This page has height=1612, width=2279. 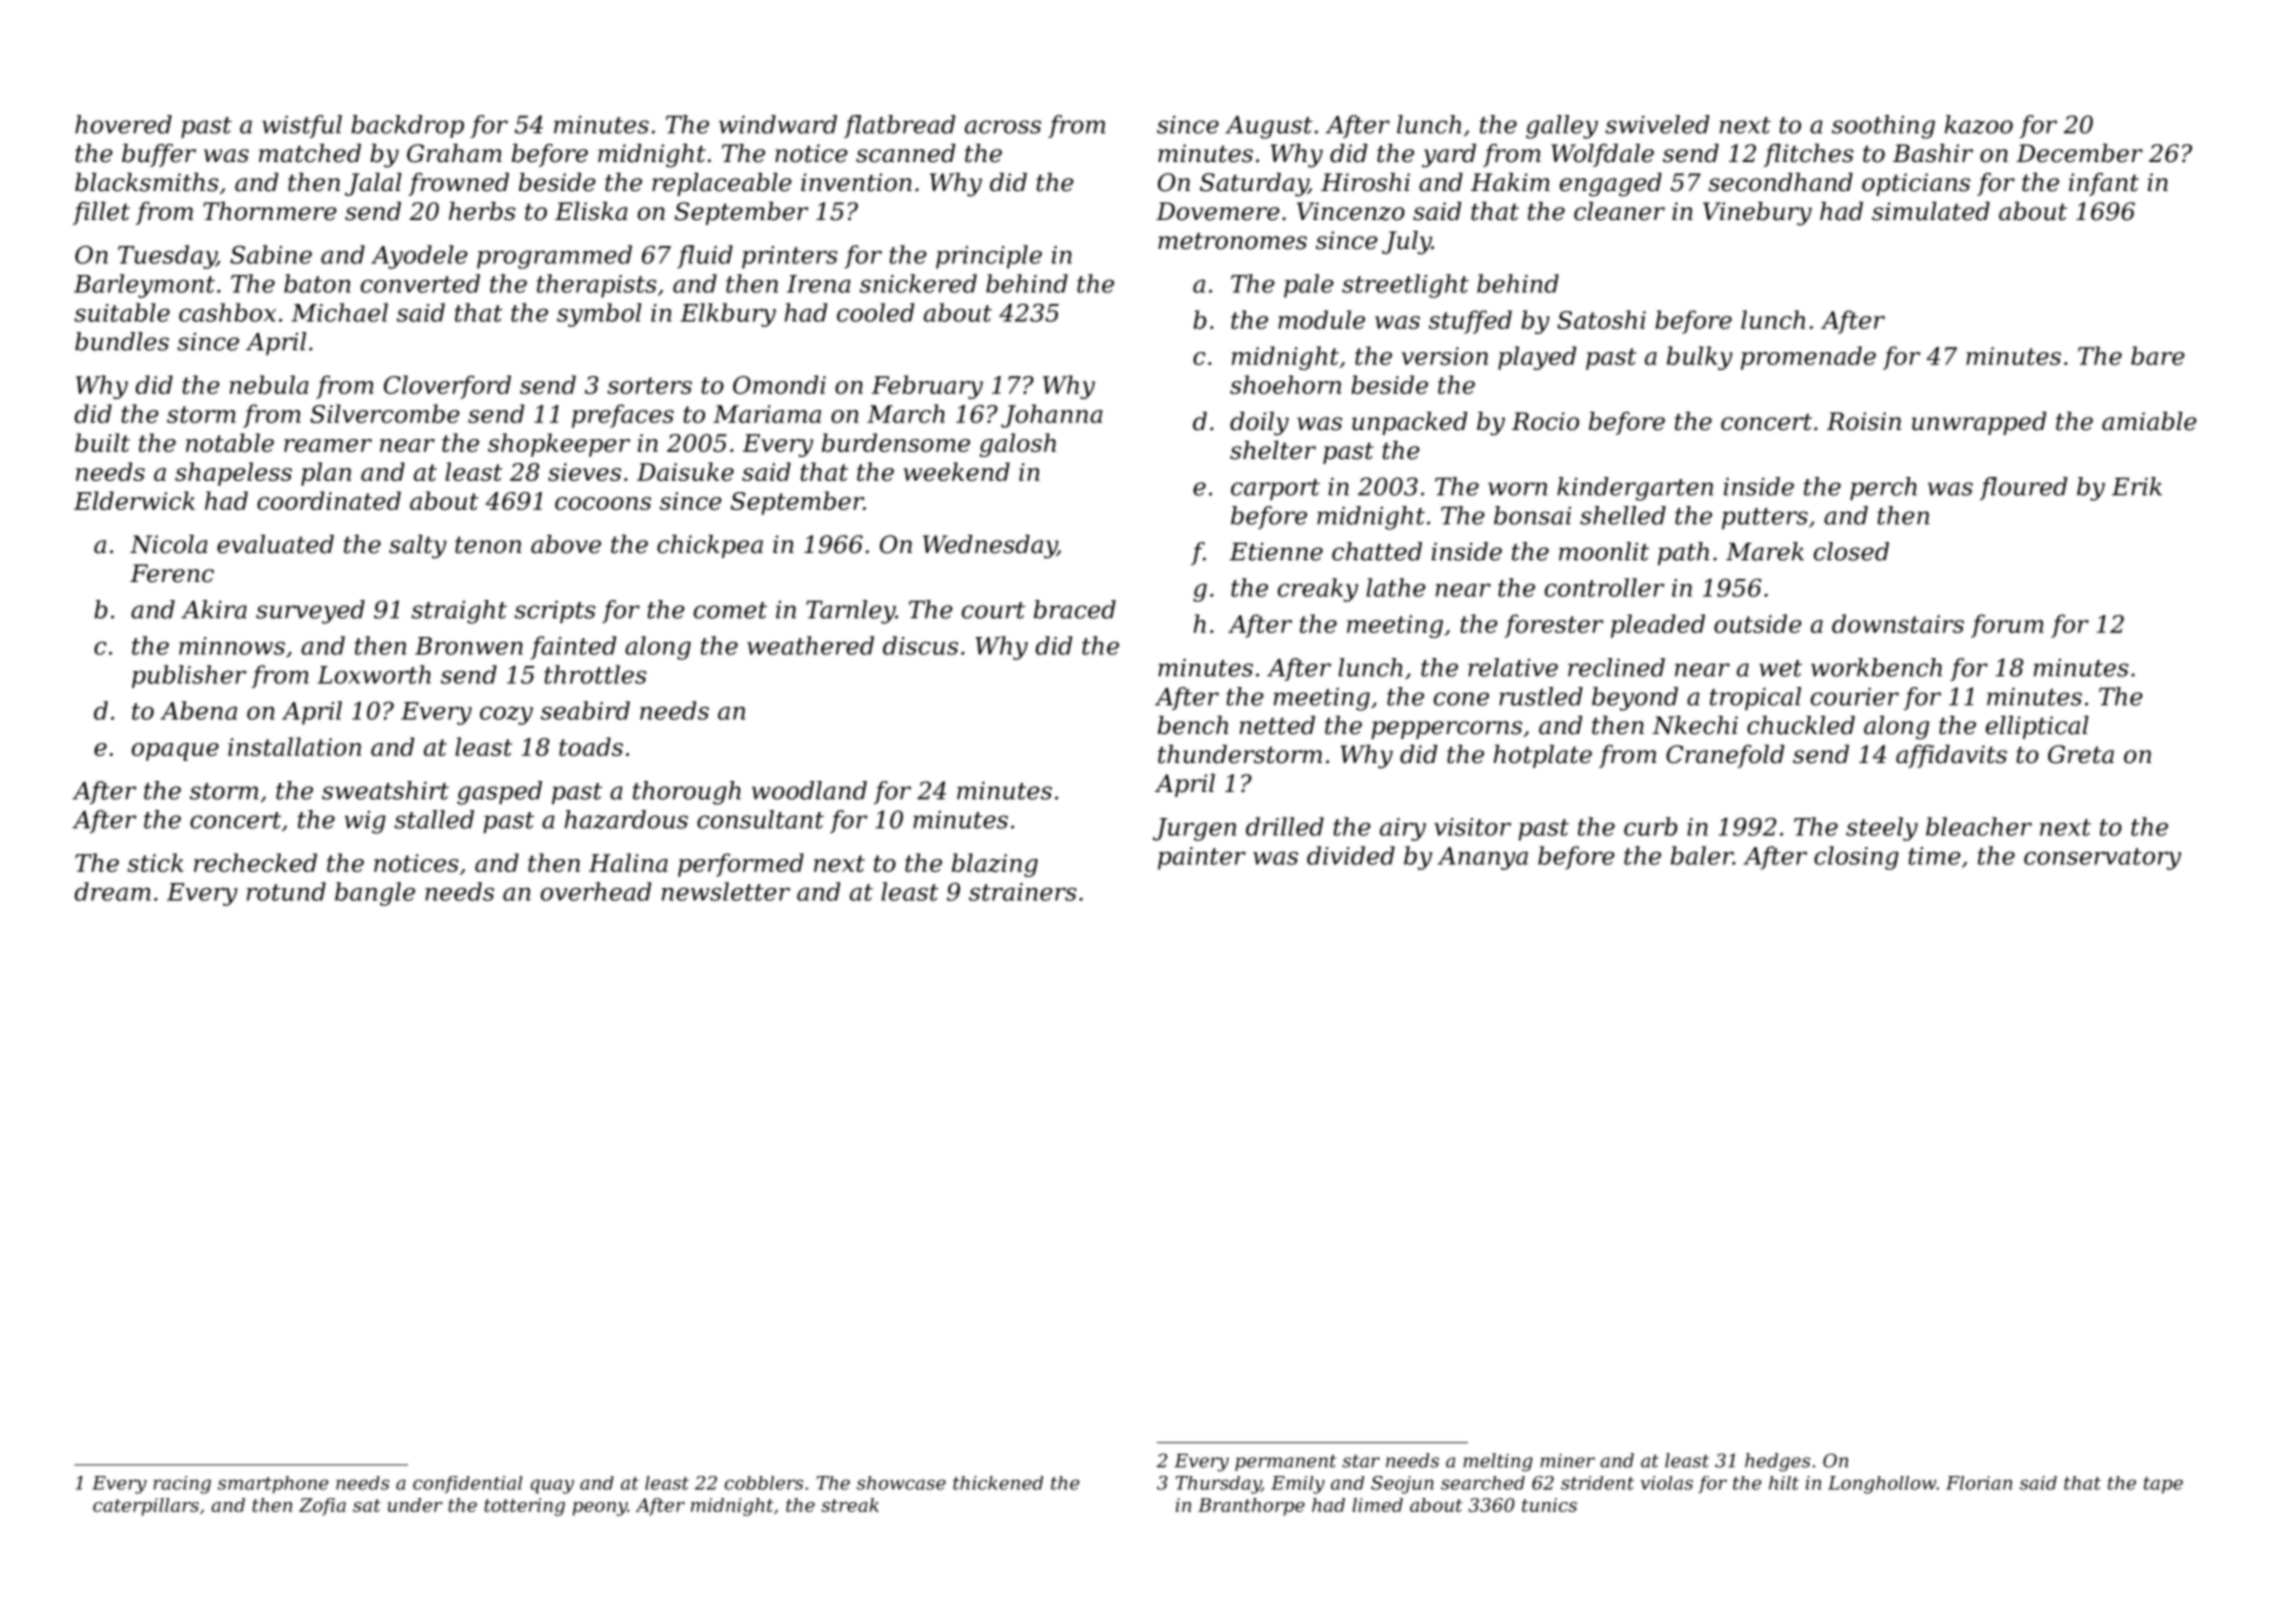 I want to click on soothing, so click(x=1883, y=127).
